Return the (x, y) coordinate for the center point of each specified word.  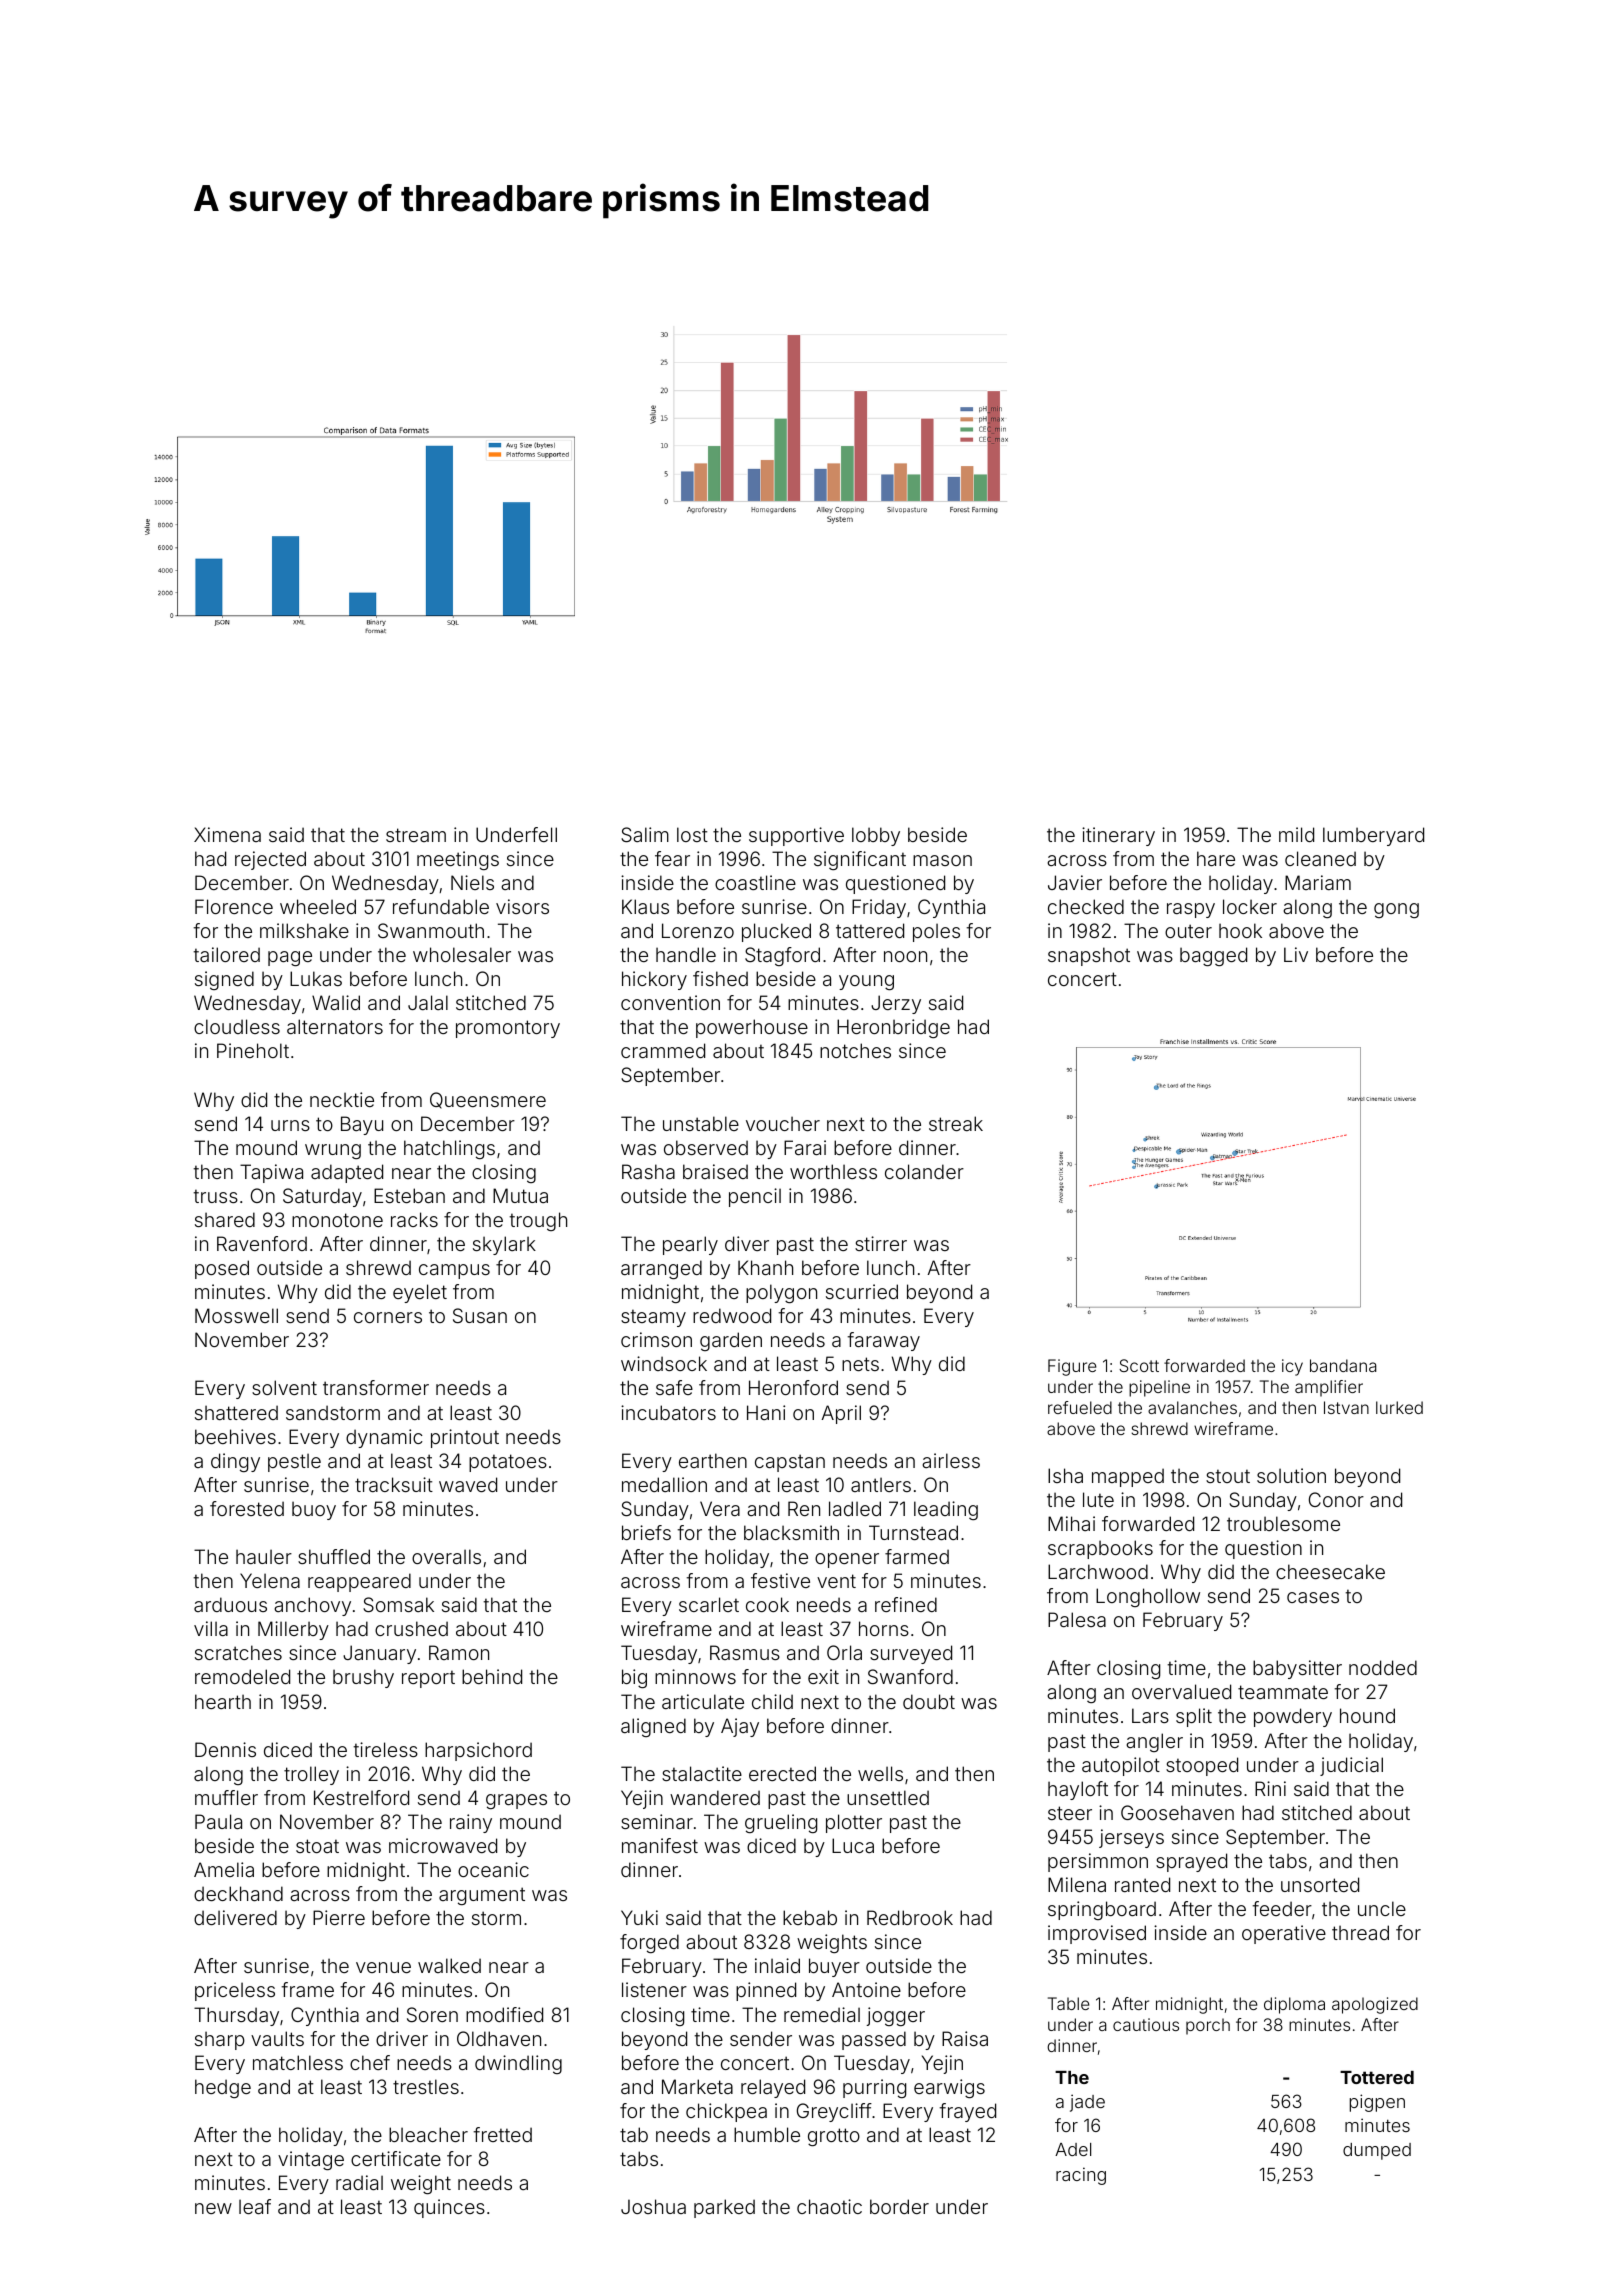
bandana (1343, 1365)
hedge (223, 2088)
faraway (883, 1341)
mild (1296, 834)
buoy (314, 1510)
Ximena (227, 834)
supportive (796, 836)
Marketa (697, 2086)
